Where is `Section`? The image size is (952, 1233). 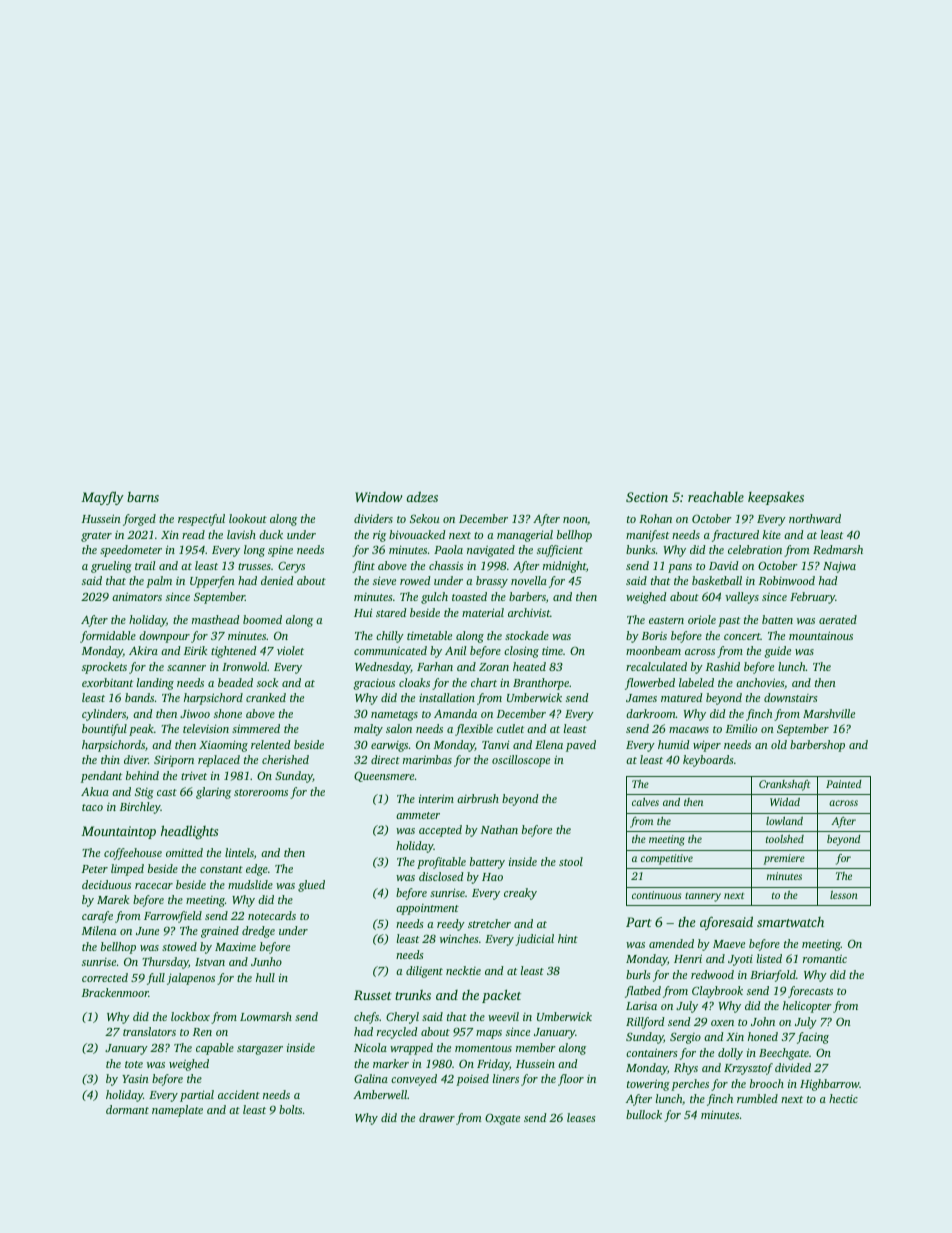
Section is located at coordinates (647, 497).
